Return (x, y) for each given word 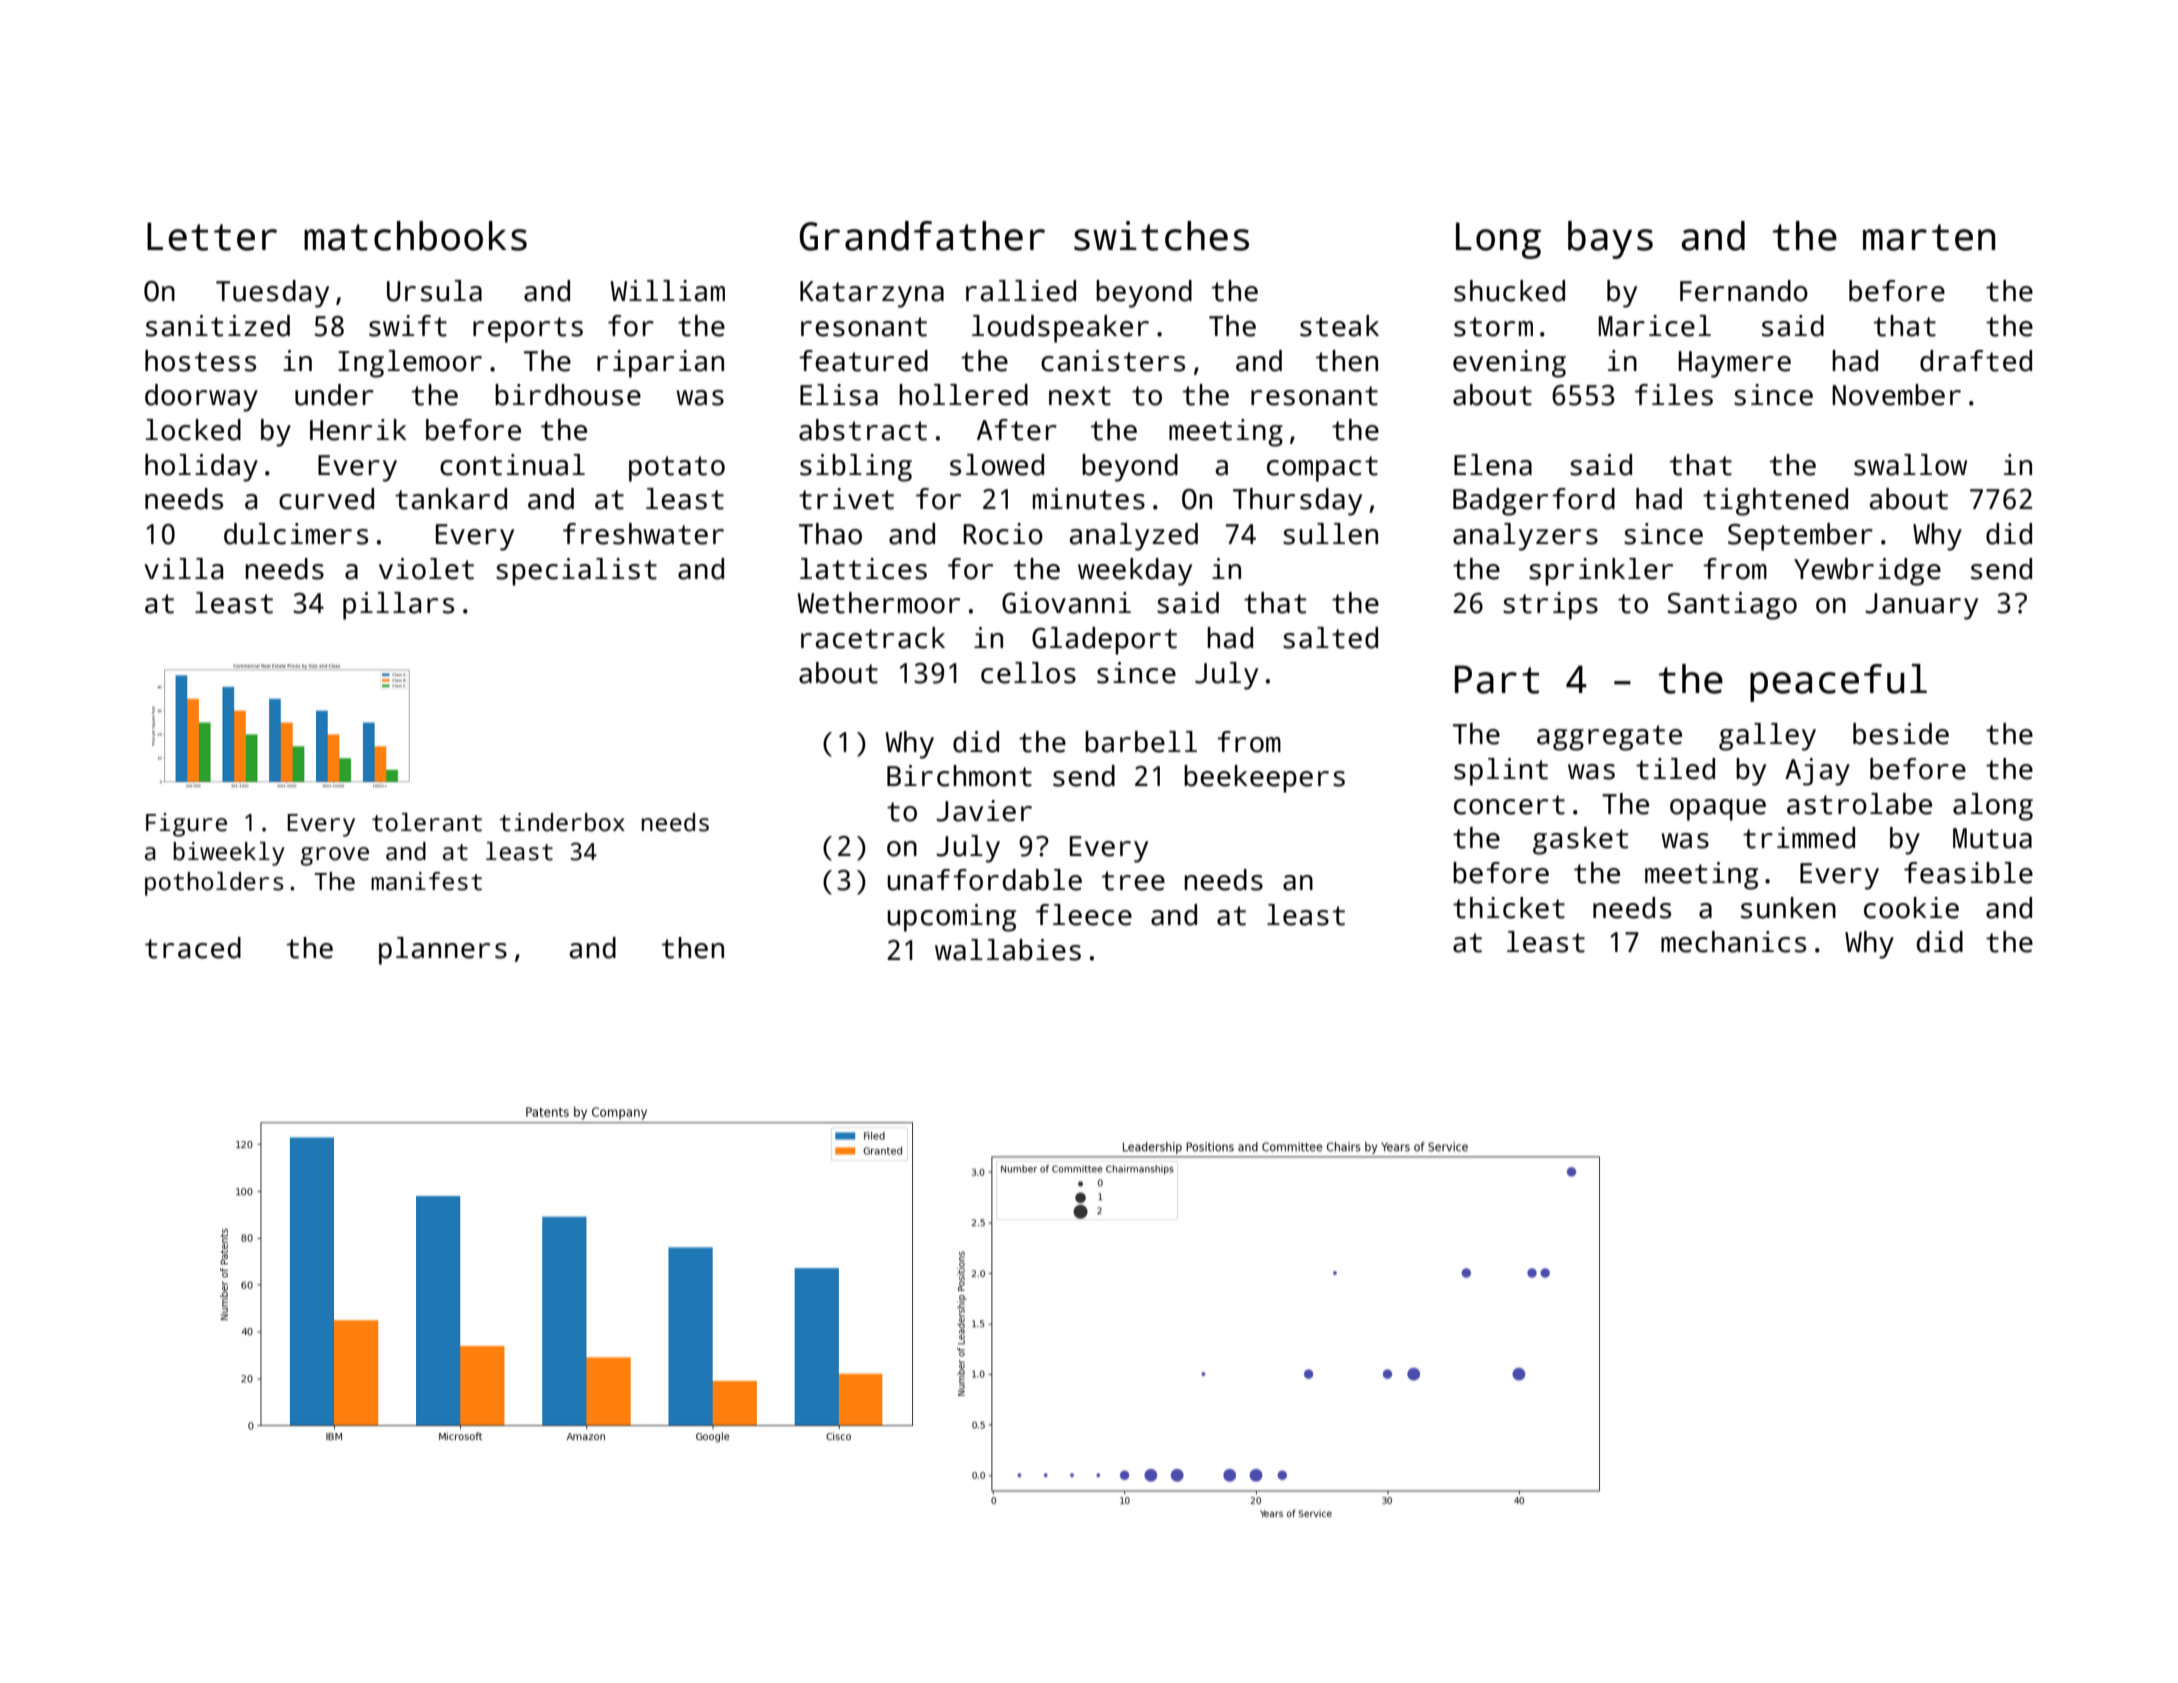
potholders (214, 884)
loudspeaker (1060, 329)
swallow (1910, 465)
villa (183, 569)
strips (1550, 606)
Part (1497, 679)
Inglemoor (410, 364)
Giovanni (1066, 603)
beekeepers (1264, 779)
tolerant (427, 822)
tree (1133, 881)
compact (1322, 469)
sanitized (218, 326)
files (1674, 395)
